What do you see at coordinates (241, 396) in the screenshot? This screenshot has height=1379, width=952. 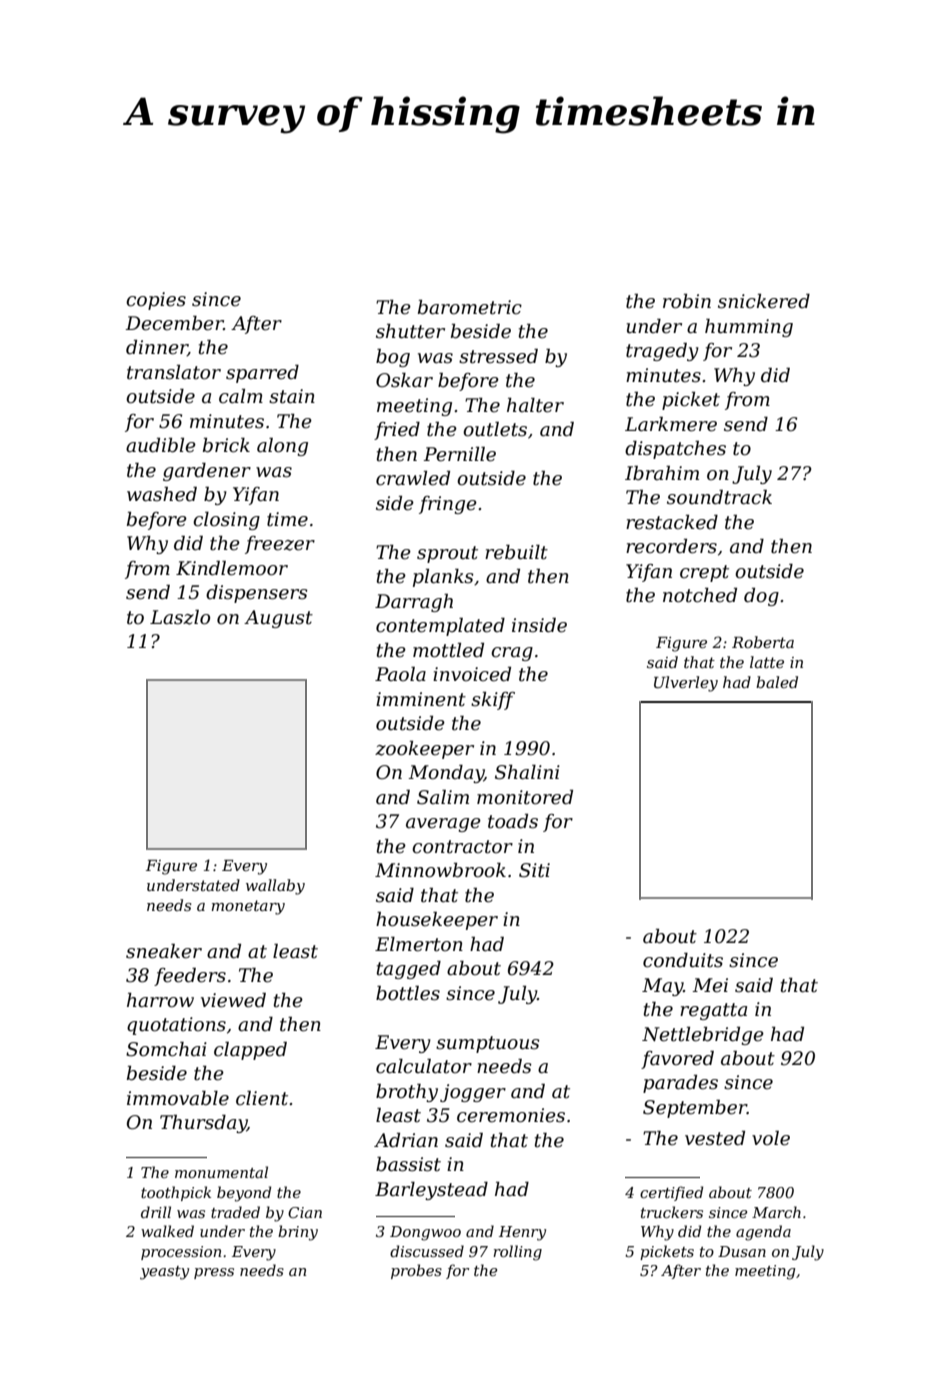 I see `calm` at bounding box center [241, 396].
